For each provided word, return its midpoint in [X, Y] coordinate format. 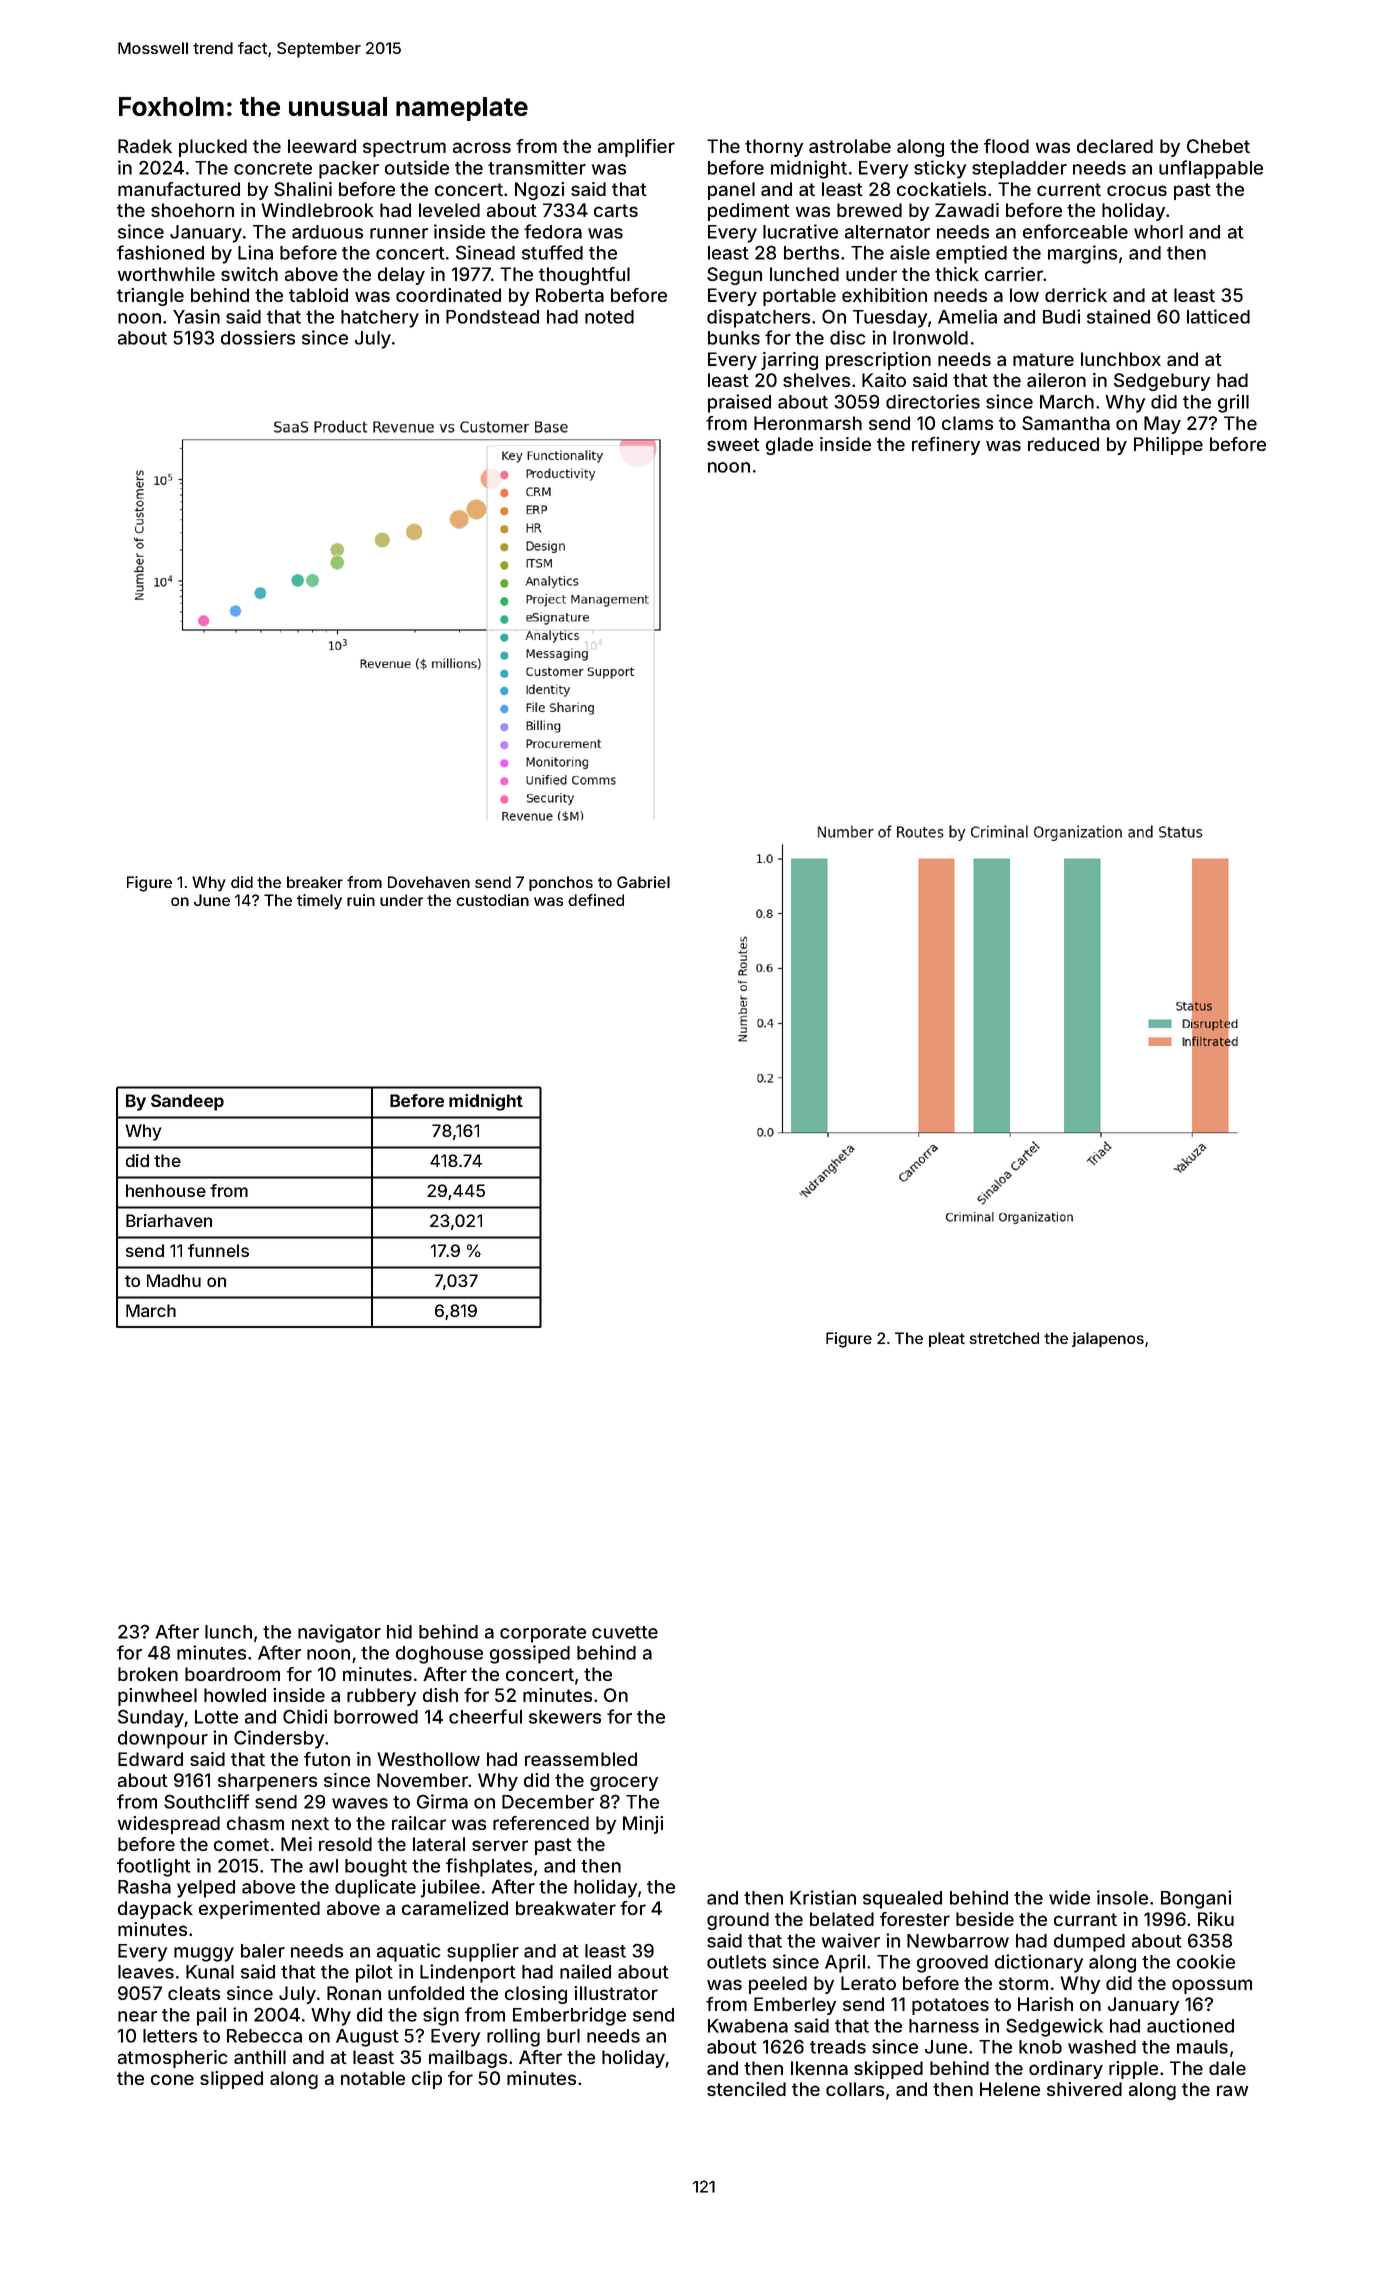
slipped [231, 2080]
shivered [1084, 2089]
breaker [315, 882]
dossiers [258, 337]
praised [739, 403]
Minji [643, 1825]
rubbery [382, 1697]
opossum [1212, 1986]
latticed [1218, 316]
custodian [492, 900]
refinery [946, 446]
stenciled [746, 2089]
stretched [1004, 1338]
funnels [218, 1250]
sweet [733, 444]
